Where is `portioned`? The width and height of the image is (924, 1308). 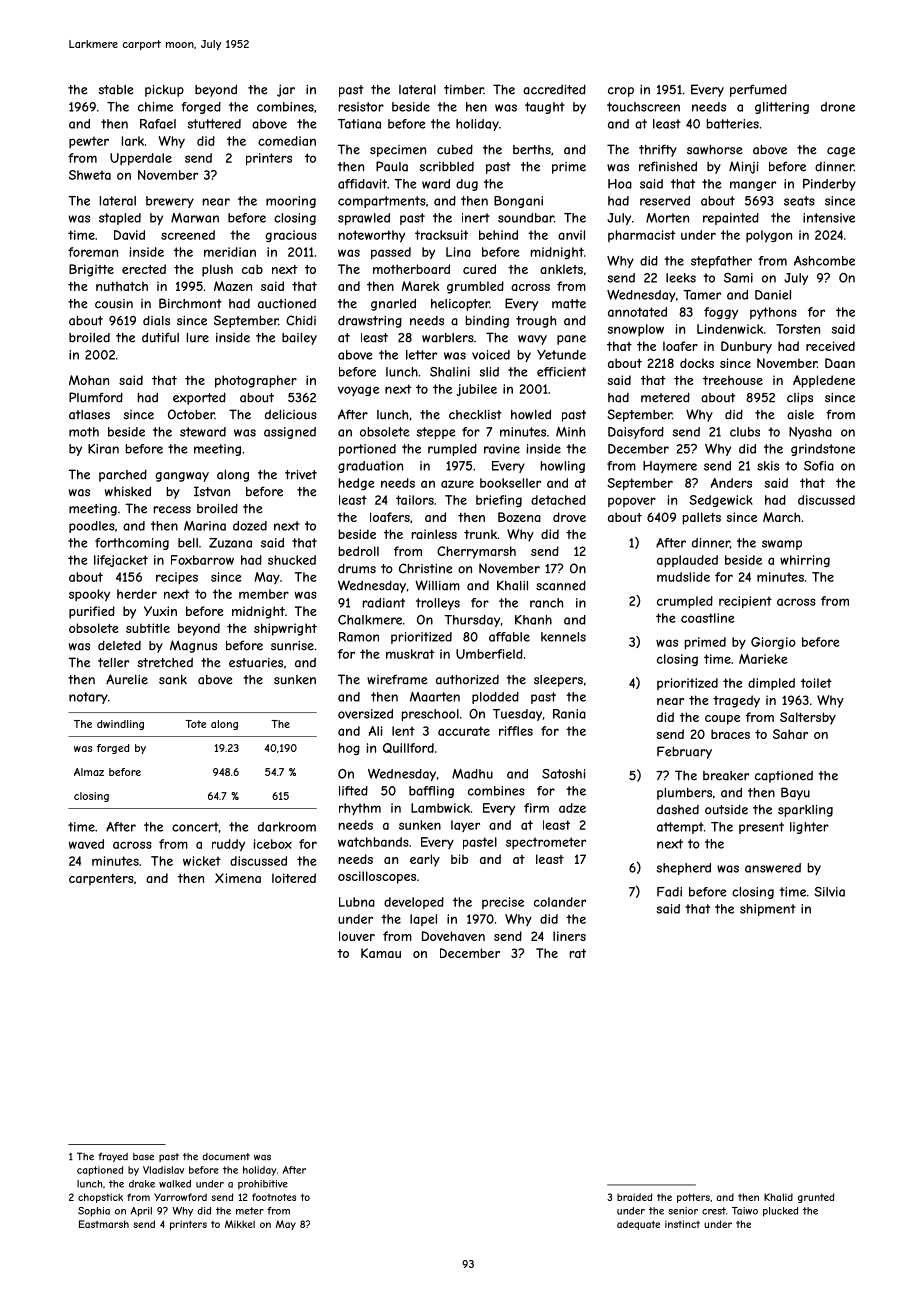 portioned is located at coordinates (367, 450).
